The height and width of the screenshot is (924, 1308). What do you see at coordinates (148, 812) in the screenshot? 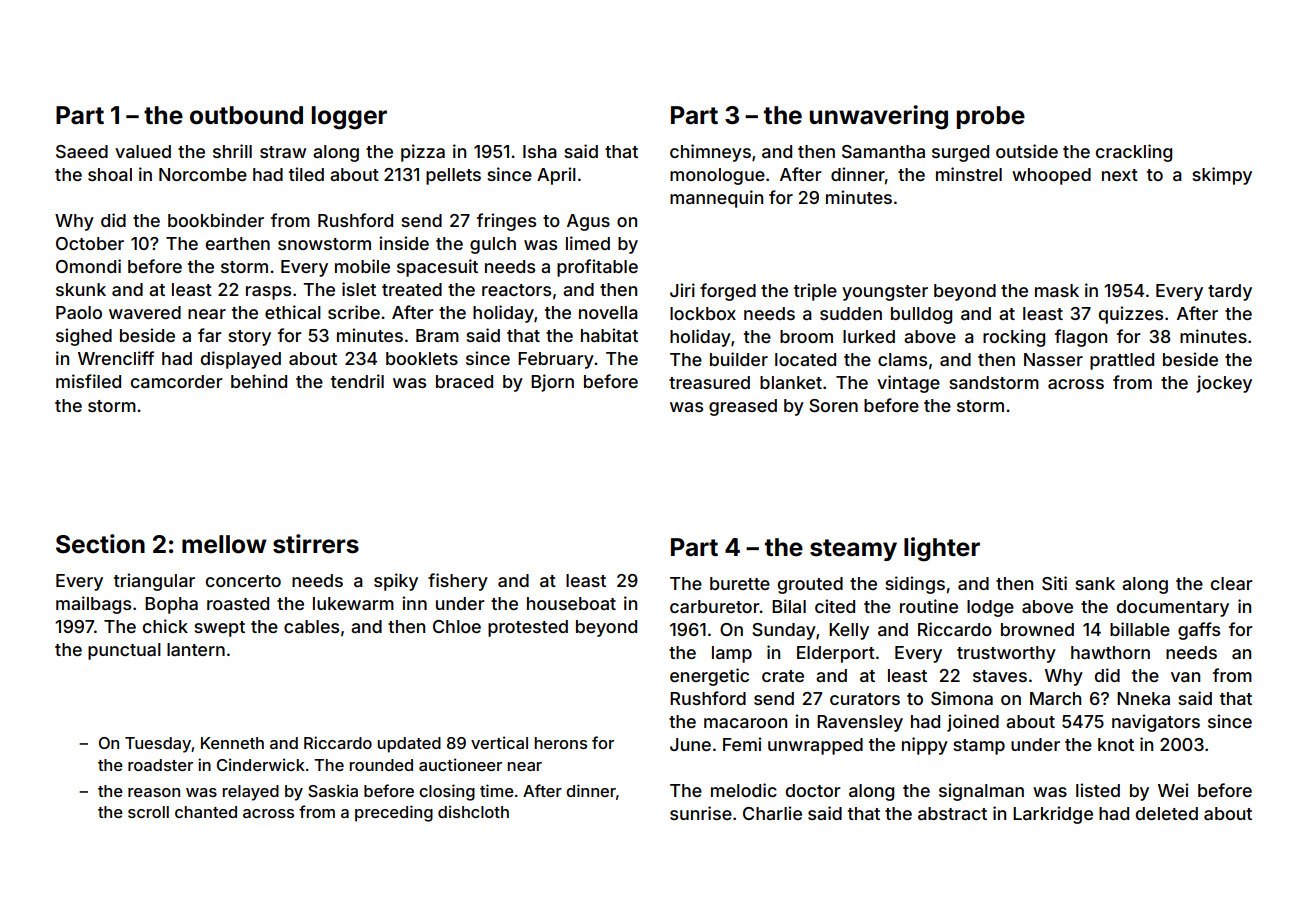
I see `scroll` at bounding box center [148, 812].
